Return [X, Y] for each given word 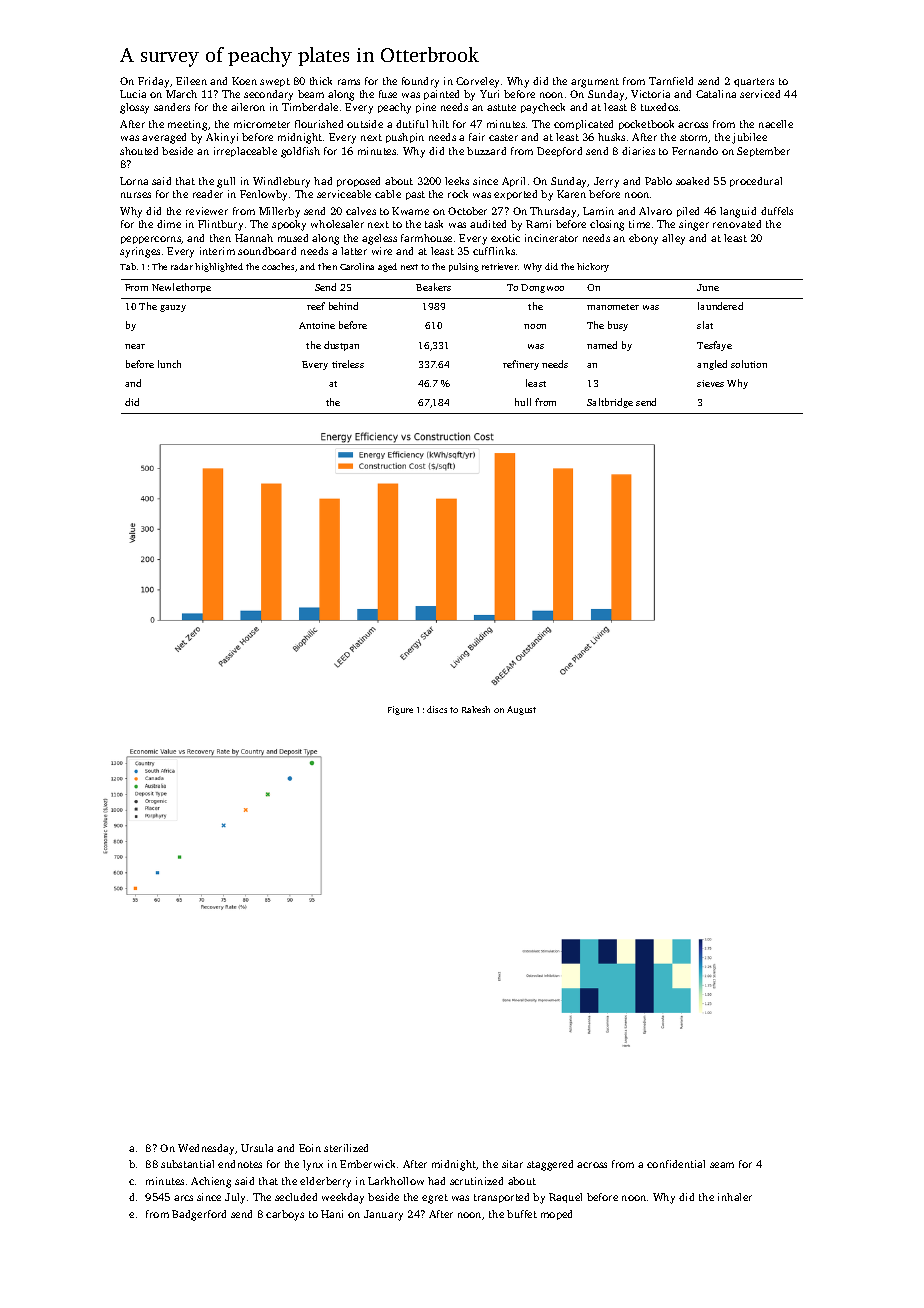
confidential [676, 1164]
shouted [139, 151]
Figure [400, 710]
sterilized [346, 1148]
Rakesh [476, 709]
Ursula [257, 1148]
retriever [500, 266]
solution [749, 364]
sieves [710, 383]
